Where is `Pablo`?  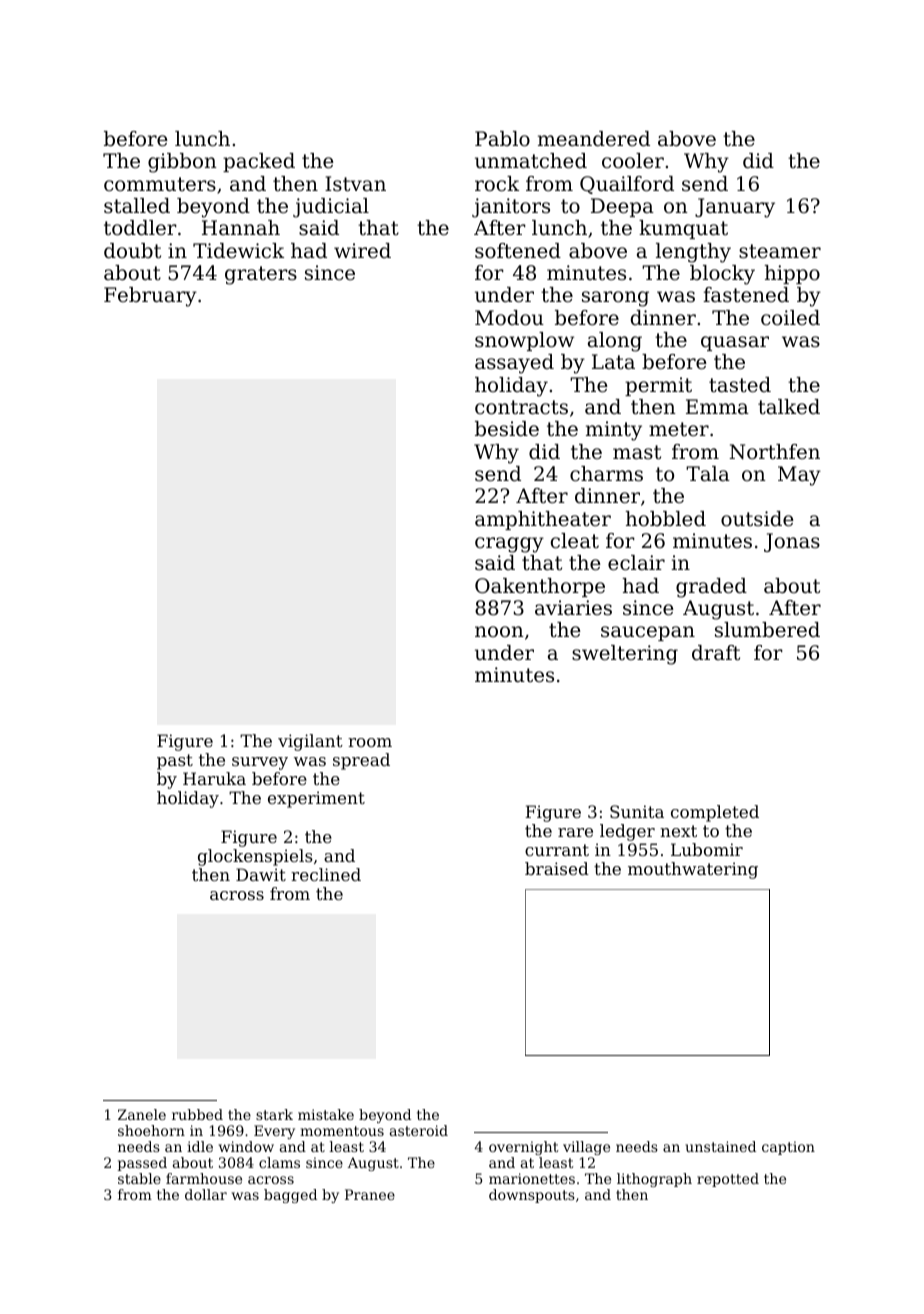 Pablo is located at coordinates (502, 139).
